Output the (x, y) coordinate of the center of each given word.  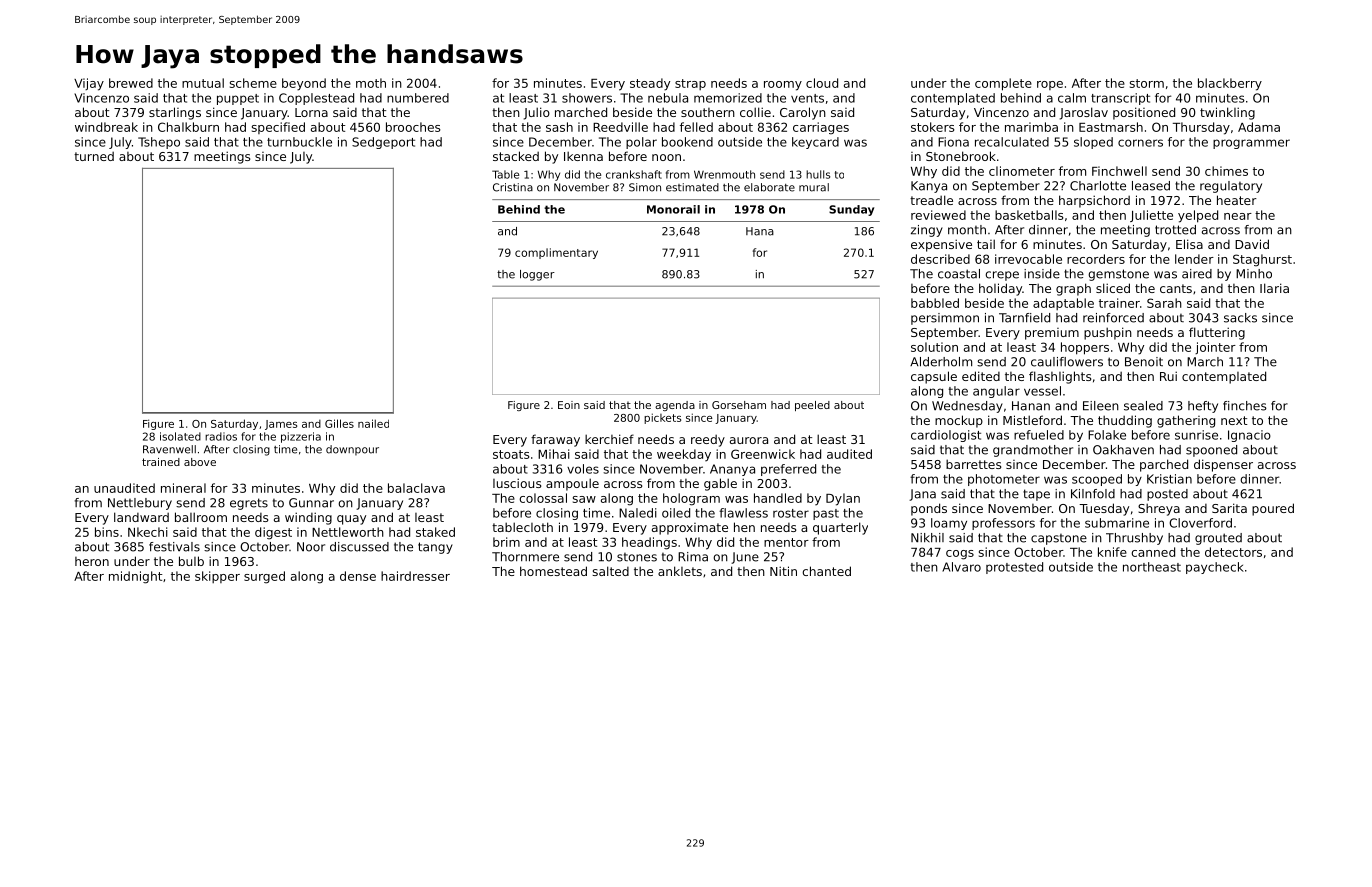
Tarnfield (1024, 318)
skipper (217, 577)
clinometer (1022, 171)
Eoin (569, 405)
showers (587, 98)
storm (1147, 83)
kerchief (609, 439)
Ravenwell (169, 449)
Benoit (1144, 362)
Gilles (339, 423)
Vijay (89, 84)
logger (537, 275)
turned (94, 156)
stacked (516, 156)
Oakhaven (1123, 450)
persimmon (945, 319)
